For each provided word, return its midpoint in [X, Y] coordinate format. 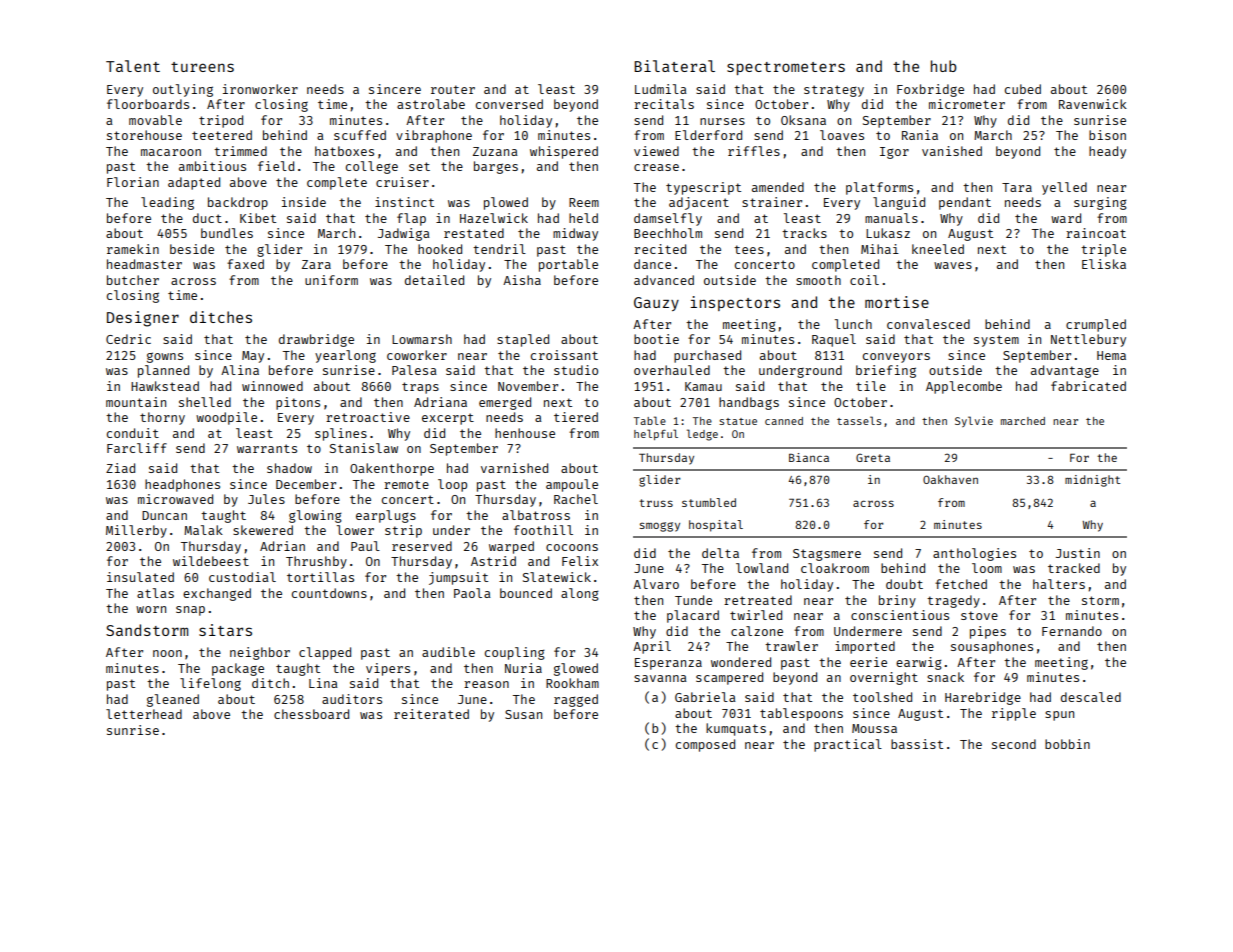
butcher [133, 280]
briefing [886, 371]
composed [705, 745]
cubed [1023, 89]
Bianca [809, 457]
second [1014, 744]
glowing [315, 516]
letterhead [144, 714]
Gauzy [656, 304]
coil [864, 280]
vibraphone [434, 136]
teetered [222, 135]
